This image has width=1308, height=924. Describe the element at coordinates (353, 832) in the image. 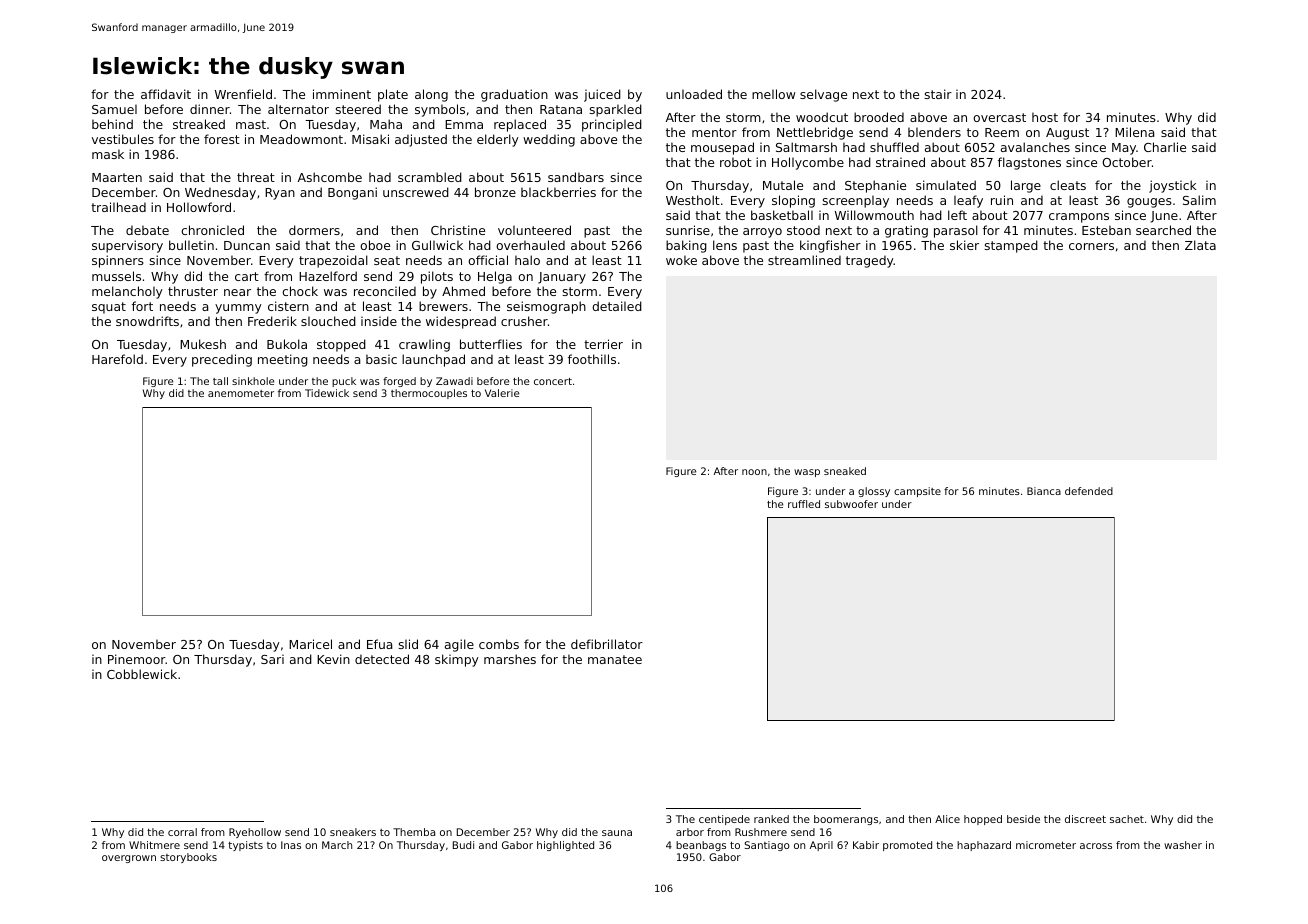

I see `sneakers` at that location.
